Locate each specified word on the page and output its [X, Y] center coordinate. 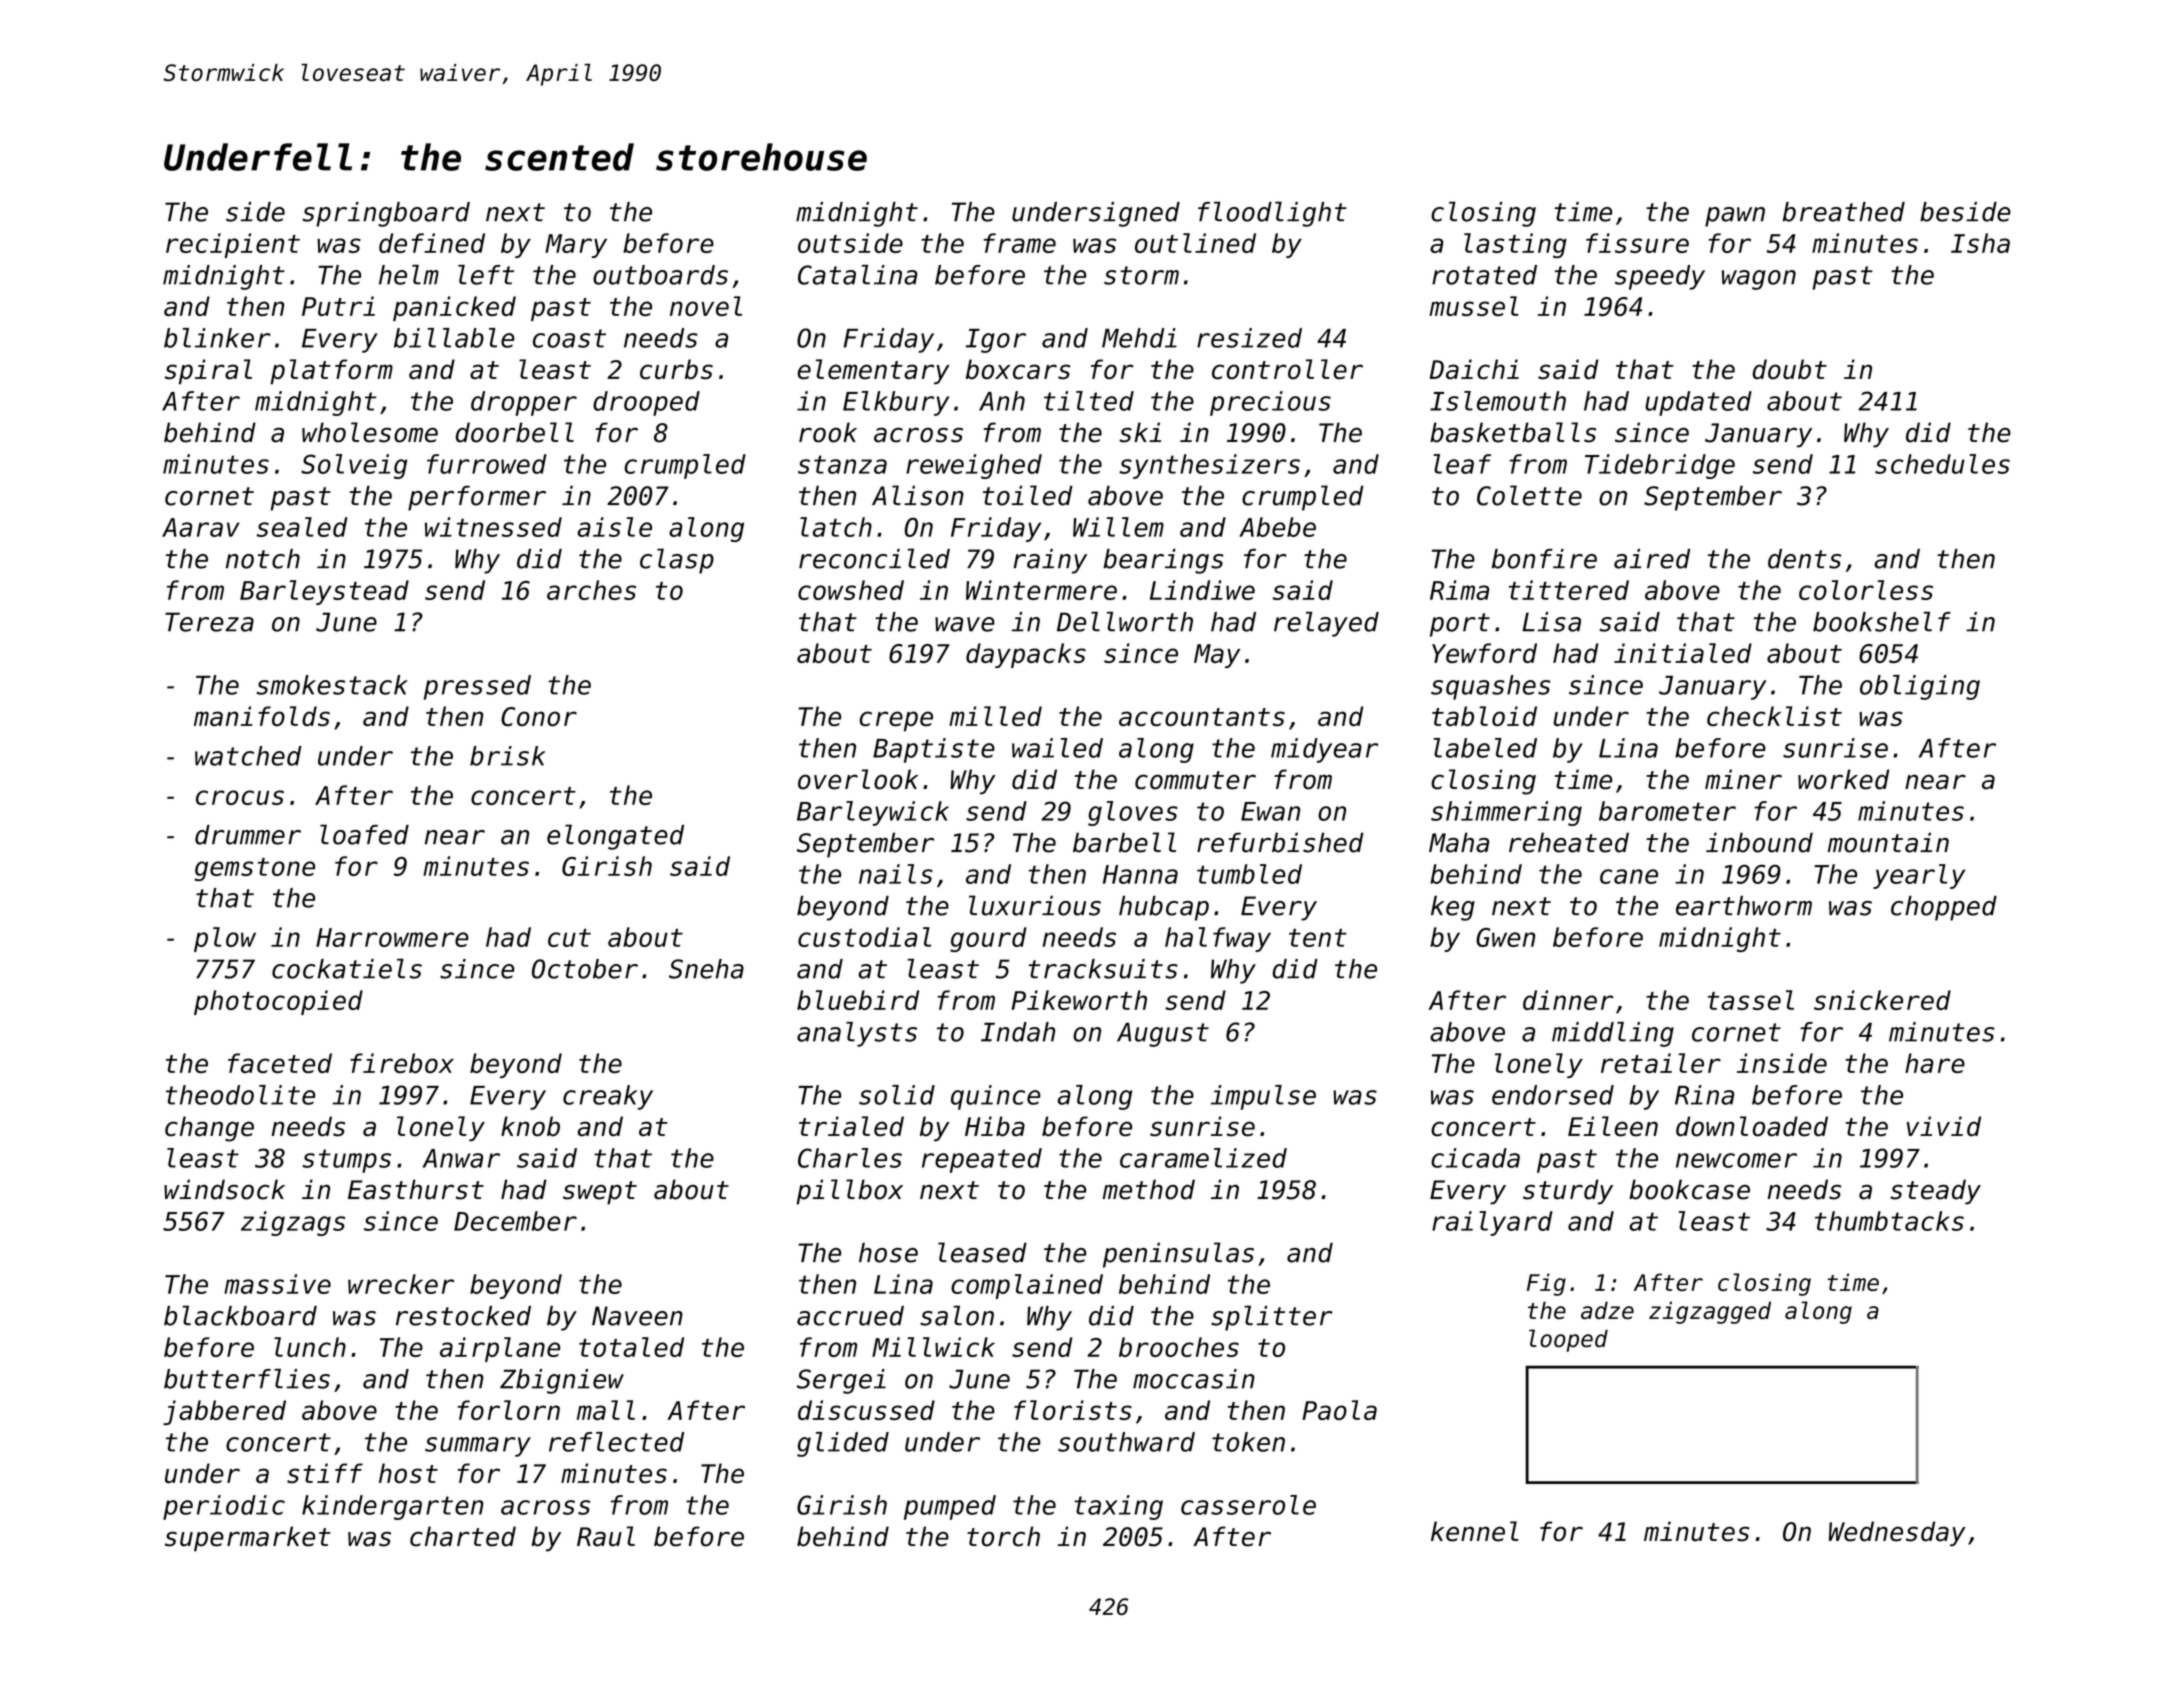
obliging [1920, 687]
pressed [477, 687]
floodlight [1272, 214]
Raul [606, 1536]
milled [995, 716]
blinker [217, 338]
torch [1003, 1536]
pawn [1735, 217]
